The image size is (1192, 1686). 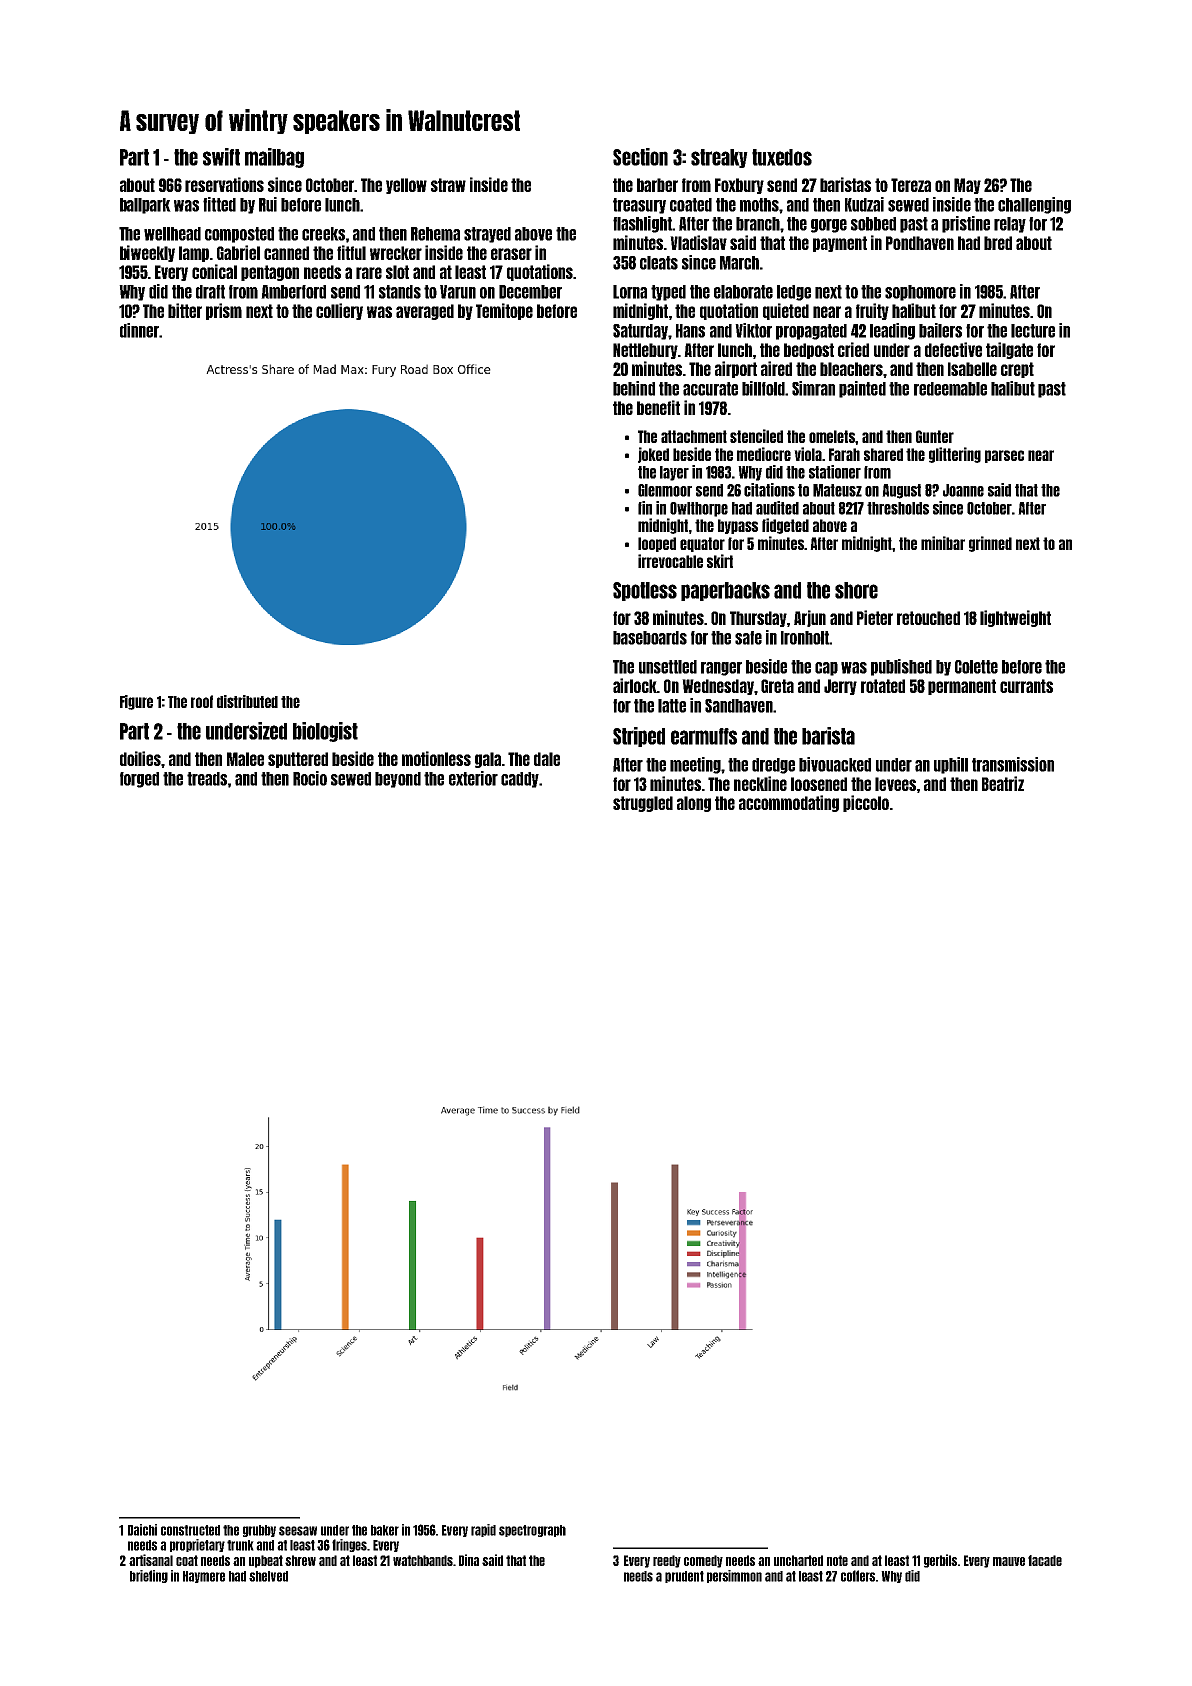 What do you see at coordinates (789, 803) in the screenshot?
I see `accommodating` at bounding box center [789, 803].
